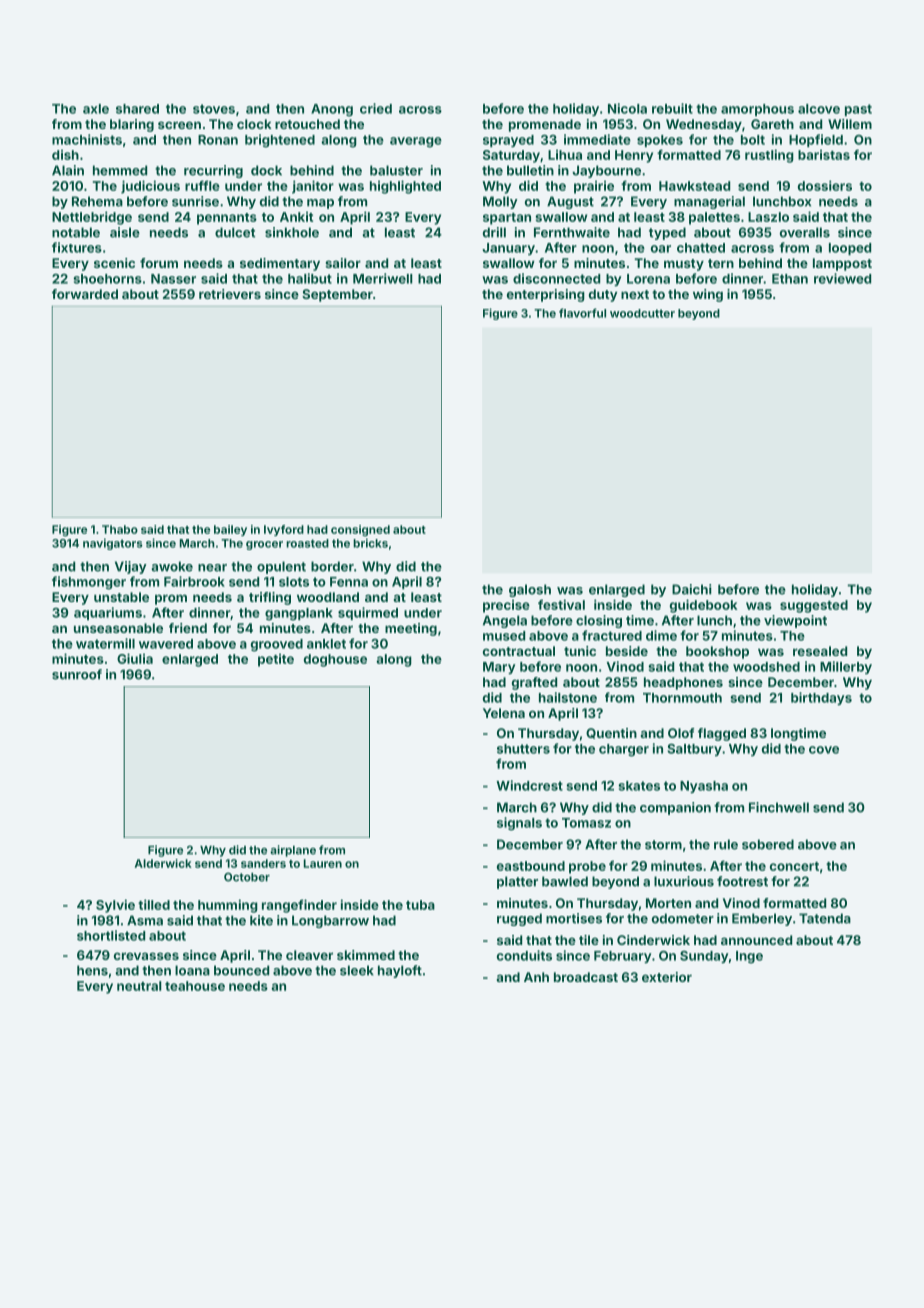 The image size is (924, 1308). Describe the element at coordinates (85, 294) in the image. I see `forwarded` at that location.
